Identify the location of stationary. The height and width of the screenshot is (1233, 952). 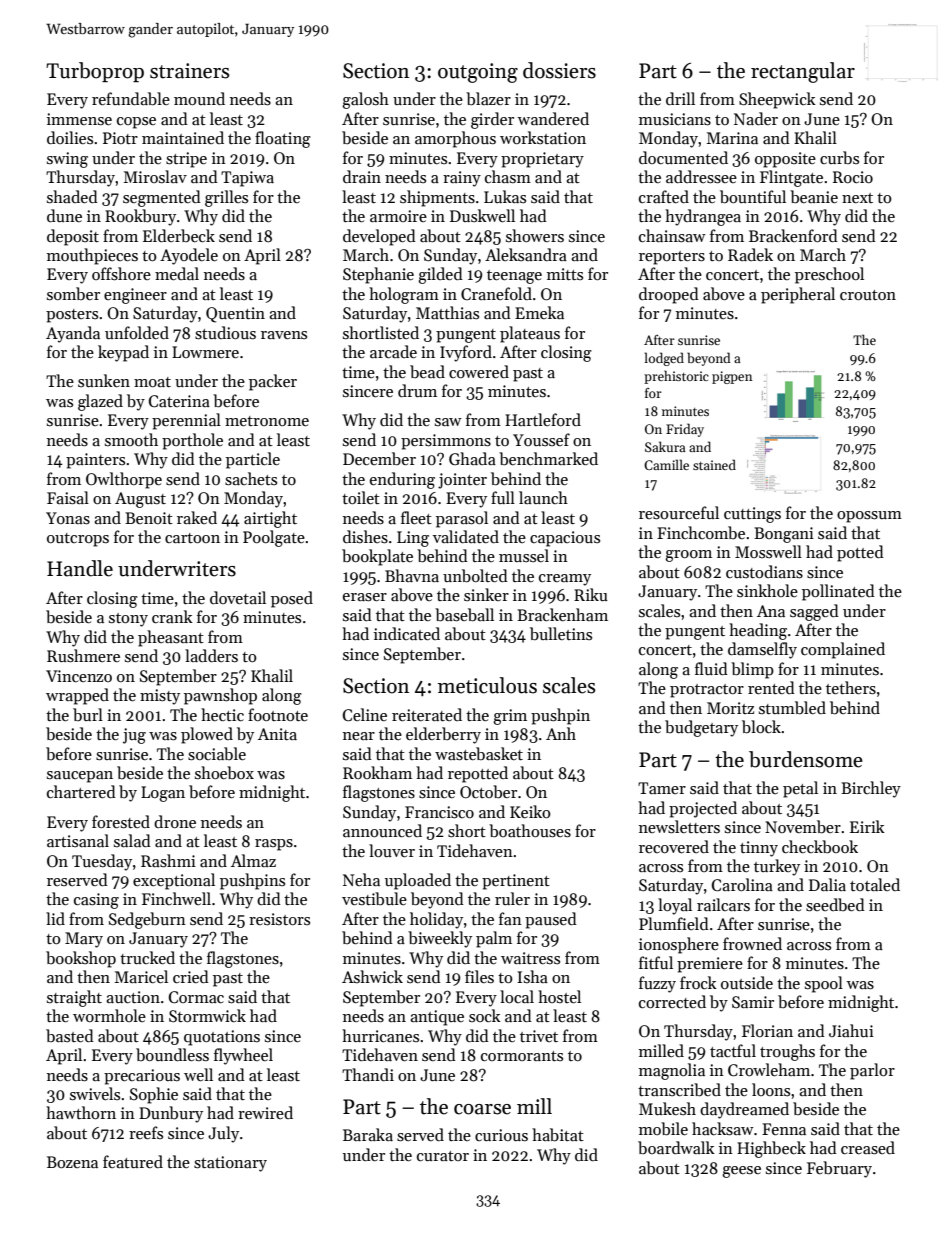
(230, 1164).
